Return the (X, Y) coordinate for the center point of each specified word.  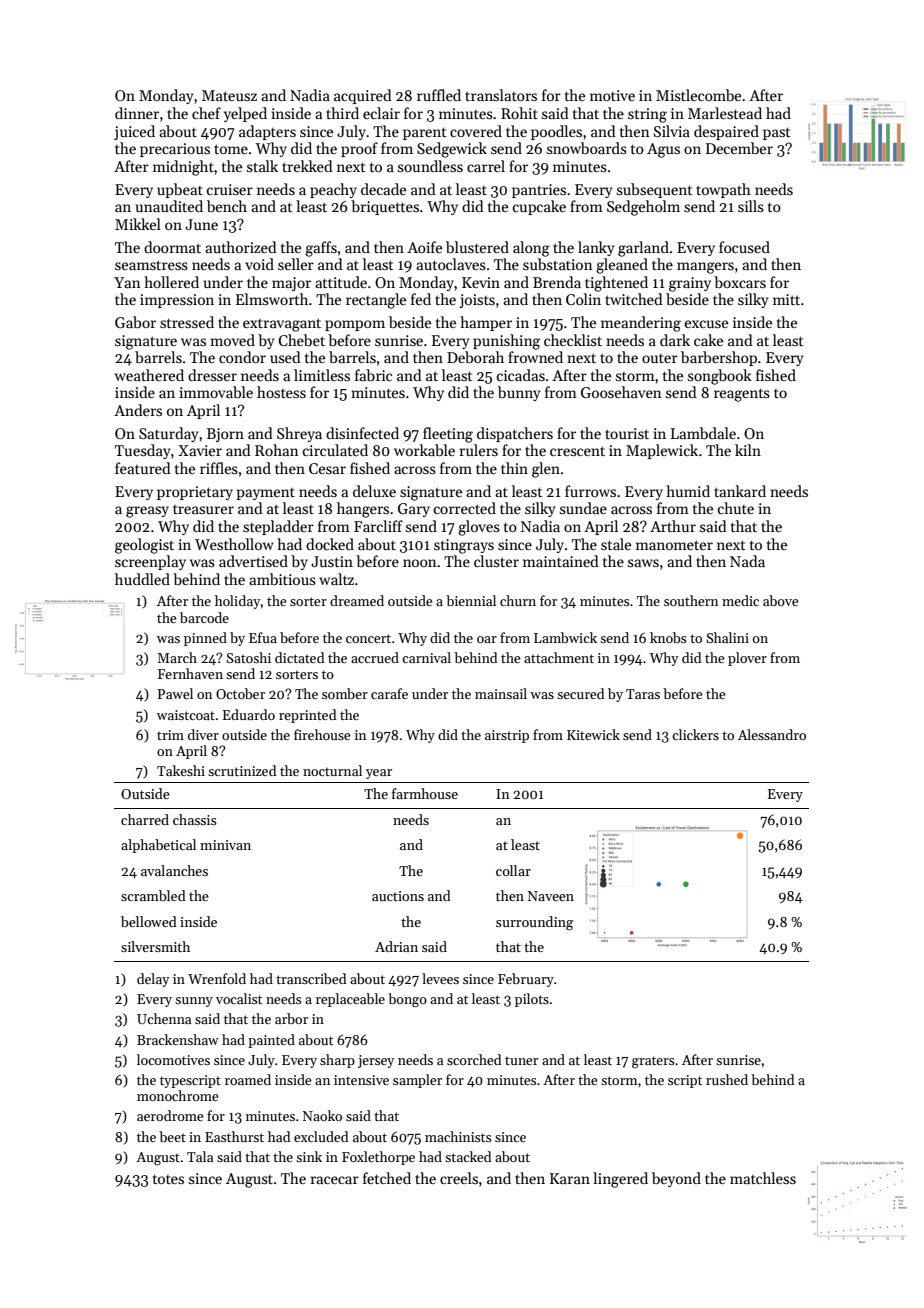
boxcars (740, 282)
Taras (643, 694)
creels (459, 1178)
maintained (561, 561)
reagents (742, 395)
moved (232, 340)
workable (424, 450)
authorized (241, 247)
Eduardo (249, 714)
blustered (477, 247)
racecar (335, 1180)
